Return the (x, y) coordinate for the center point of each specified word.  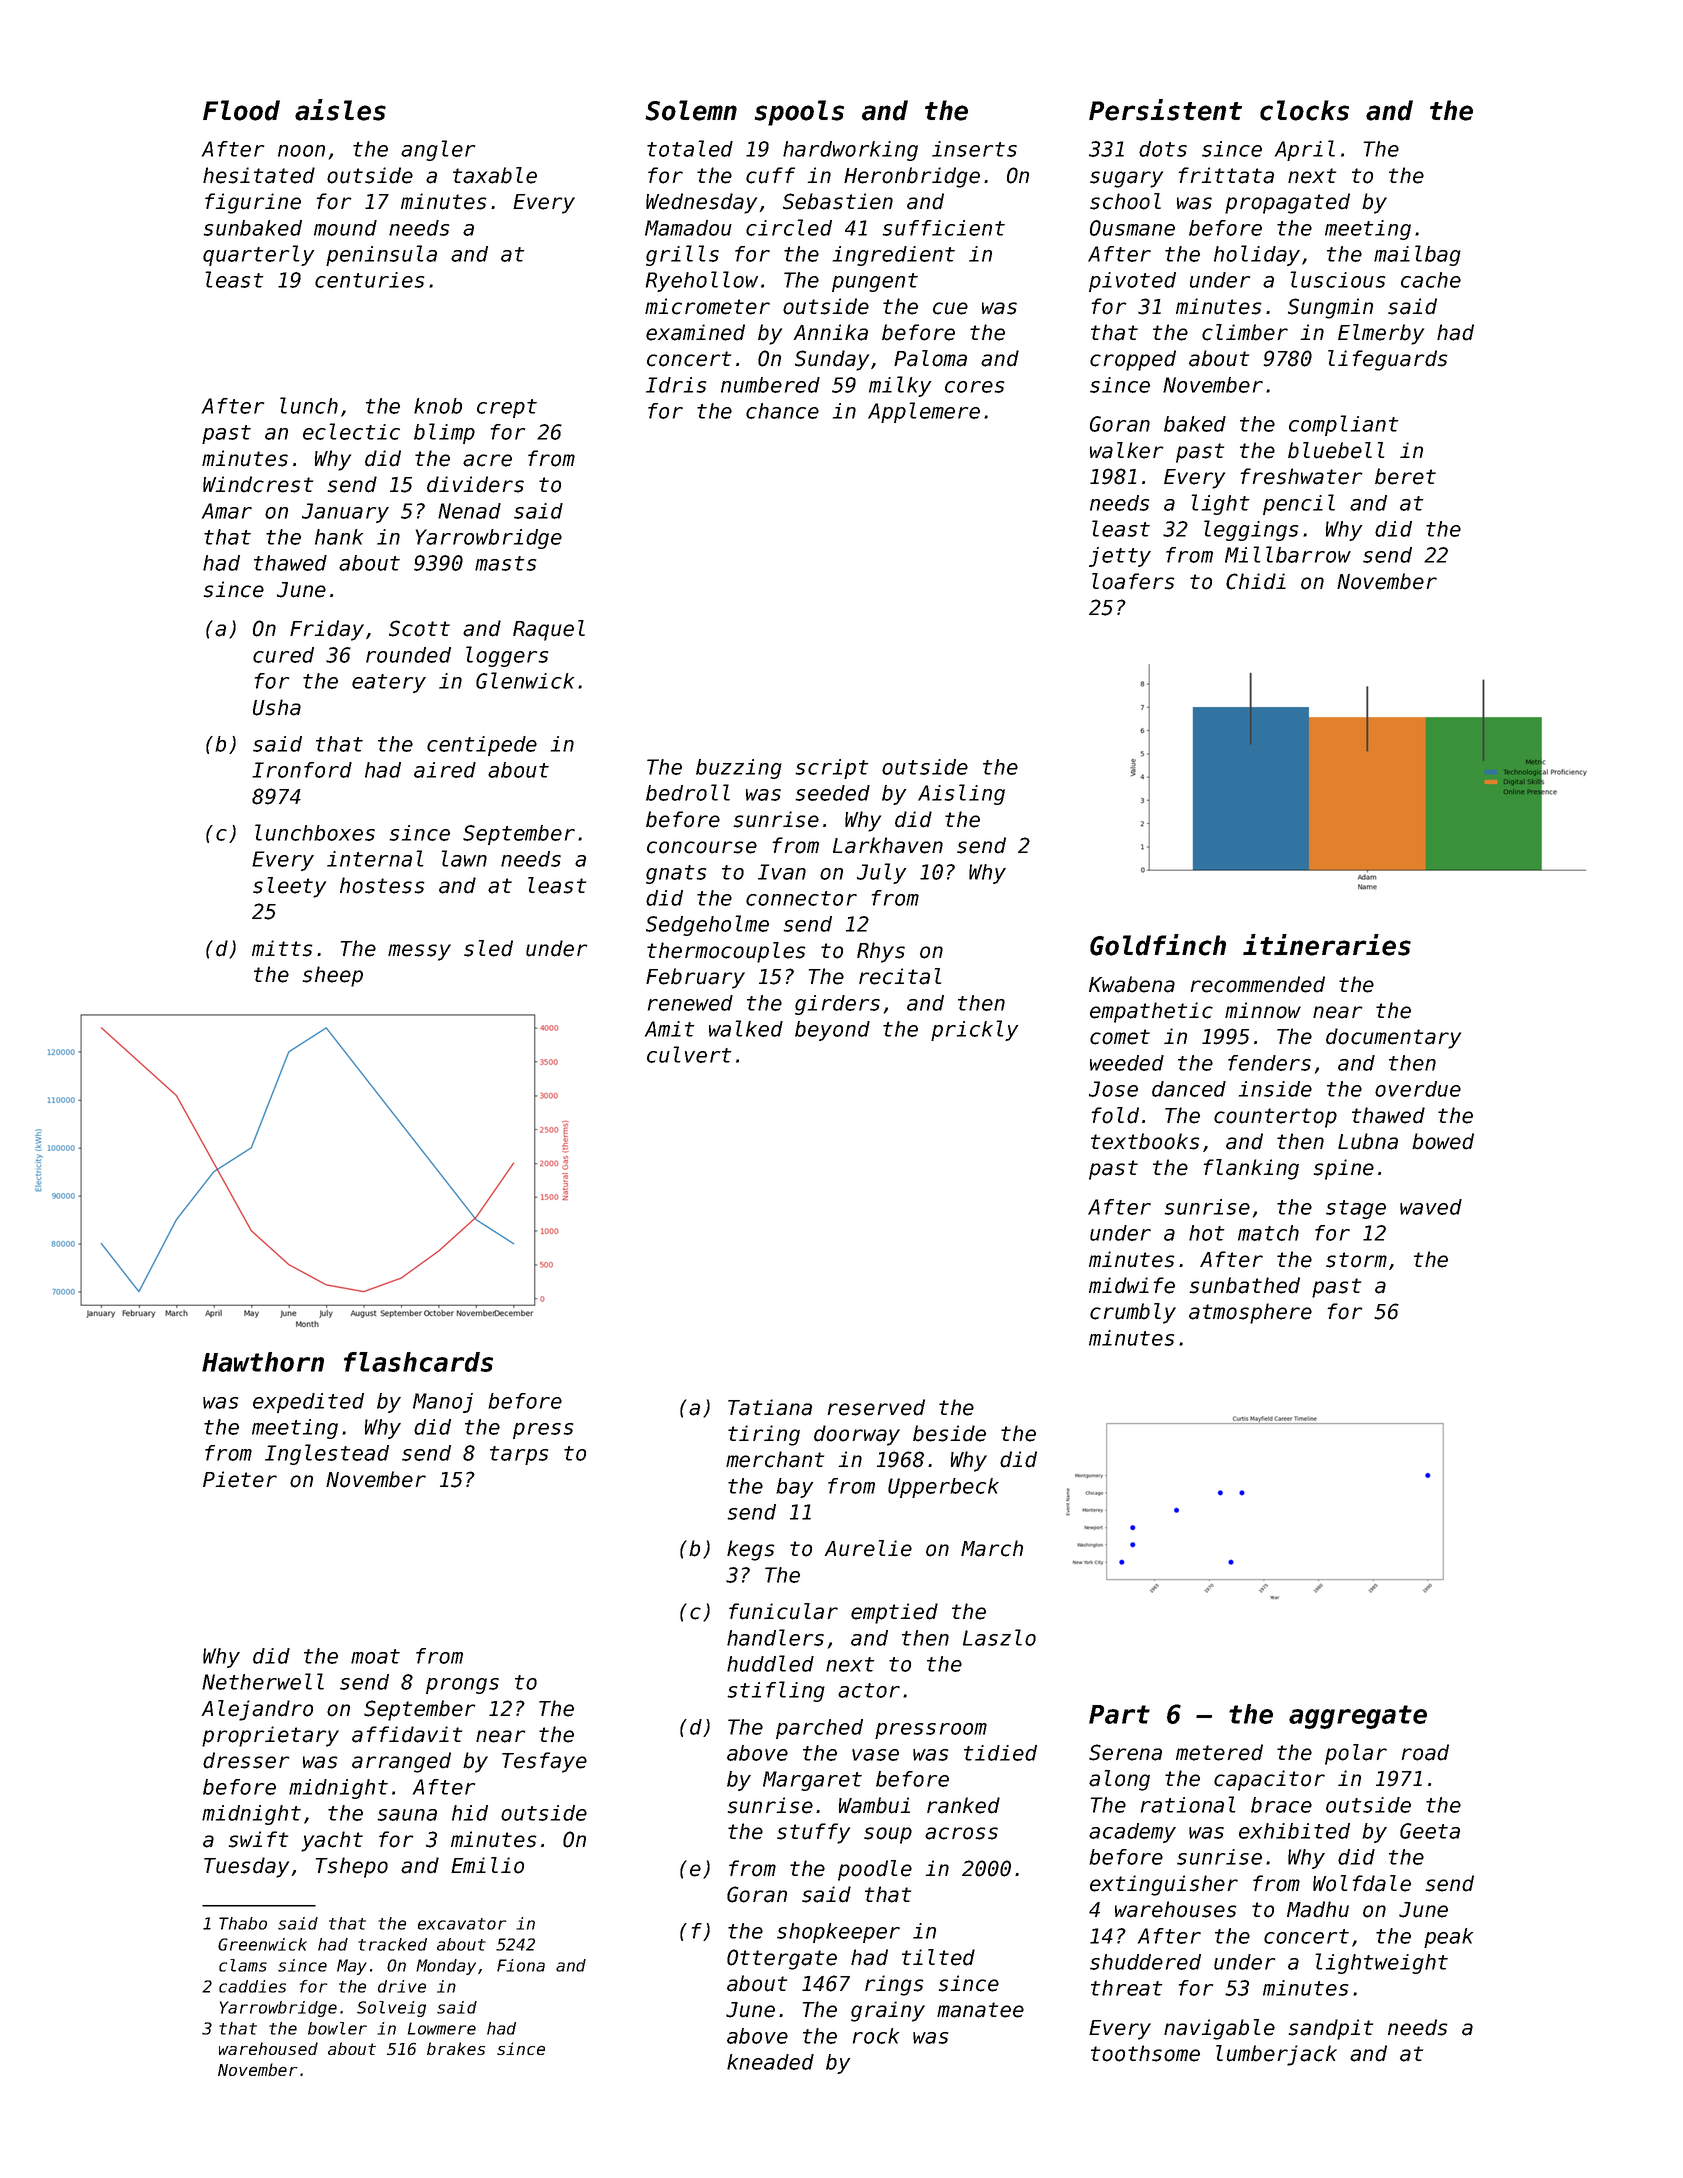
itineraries (1327, 945)
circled (789, 227)
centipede (482, 746)
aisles (340, 110)
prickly (975, 1030)
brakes (456, 2048)
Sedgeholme (707, 925)
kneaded (770, 2062)
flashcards (418, 1362)
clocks (1304, 110)
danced (1189, 1089)
